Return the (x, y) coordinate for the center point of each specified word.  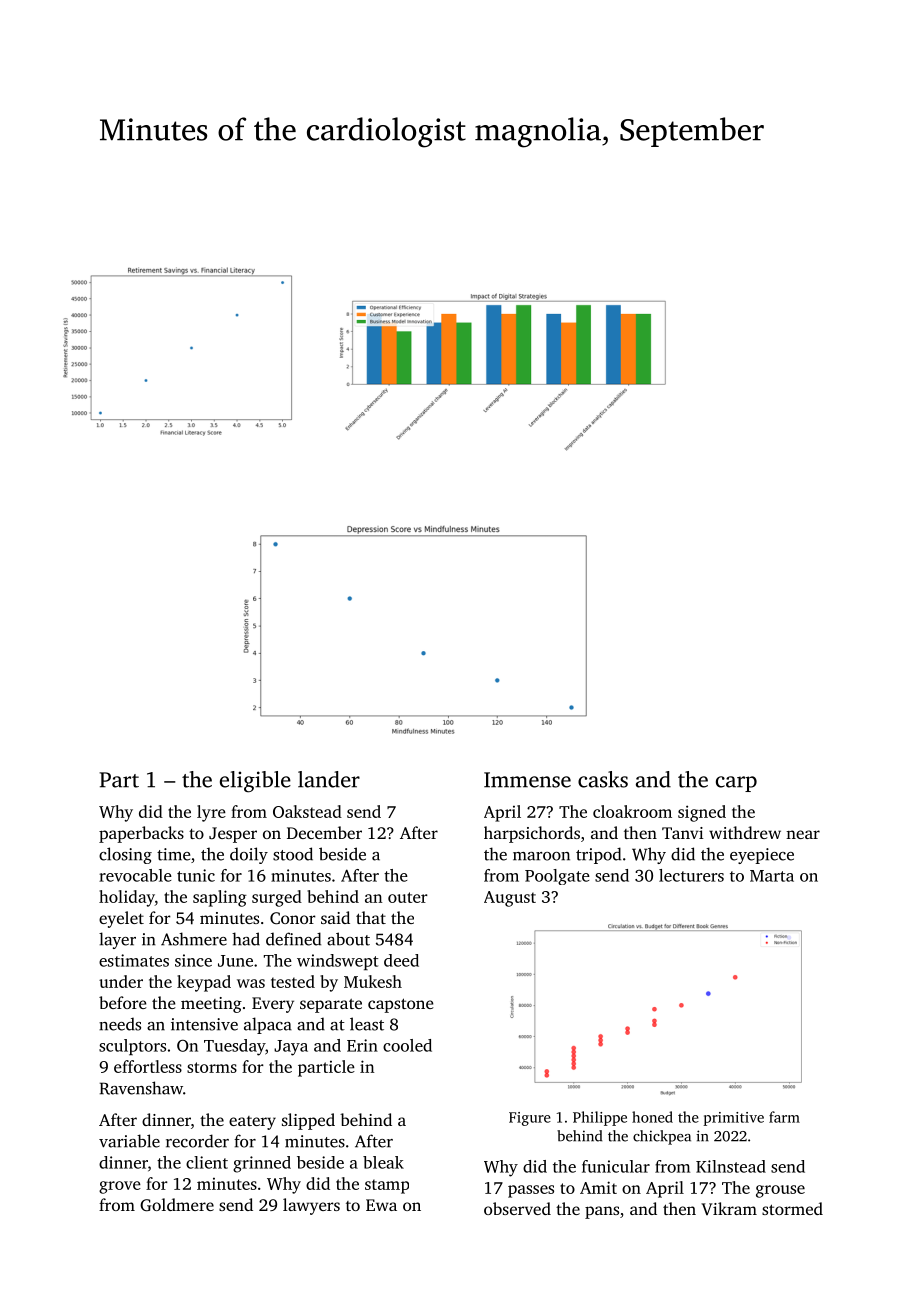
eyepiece (762, 856)
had (246, 939)
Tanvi (682, 833)
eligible (255, 782)
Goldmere (177, 1205)
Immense (527, 780)
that (371, 917)
